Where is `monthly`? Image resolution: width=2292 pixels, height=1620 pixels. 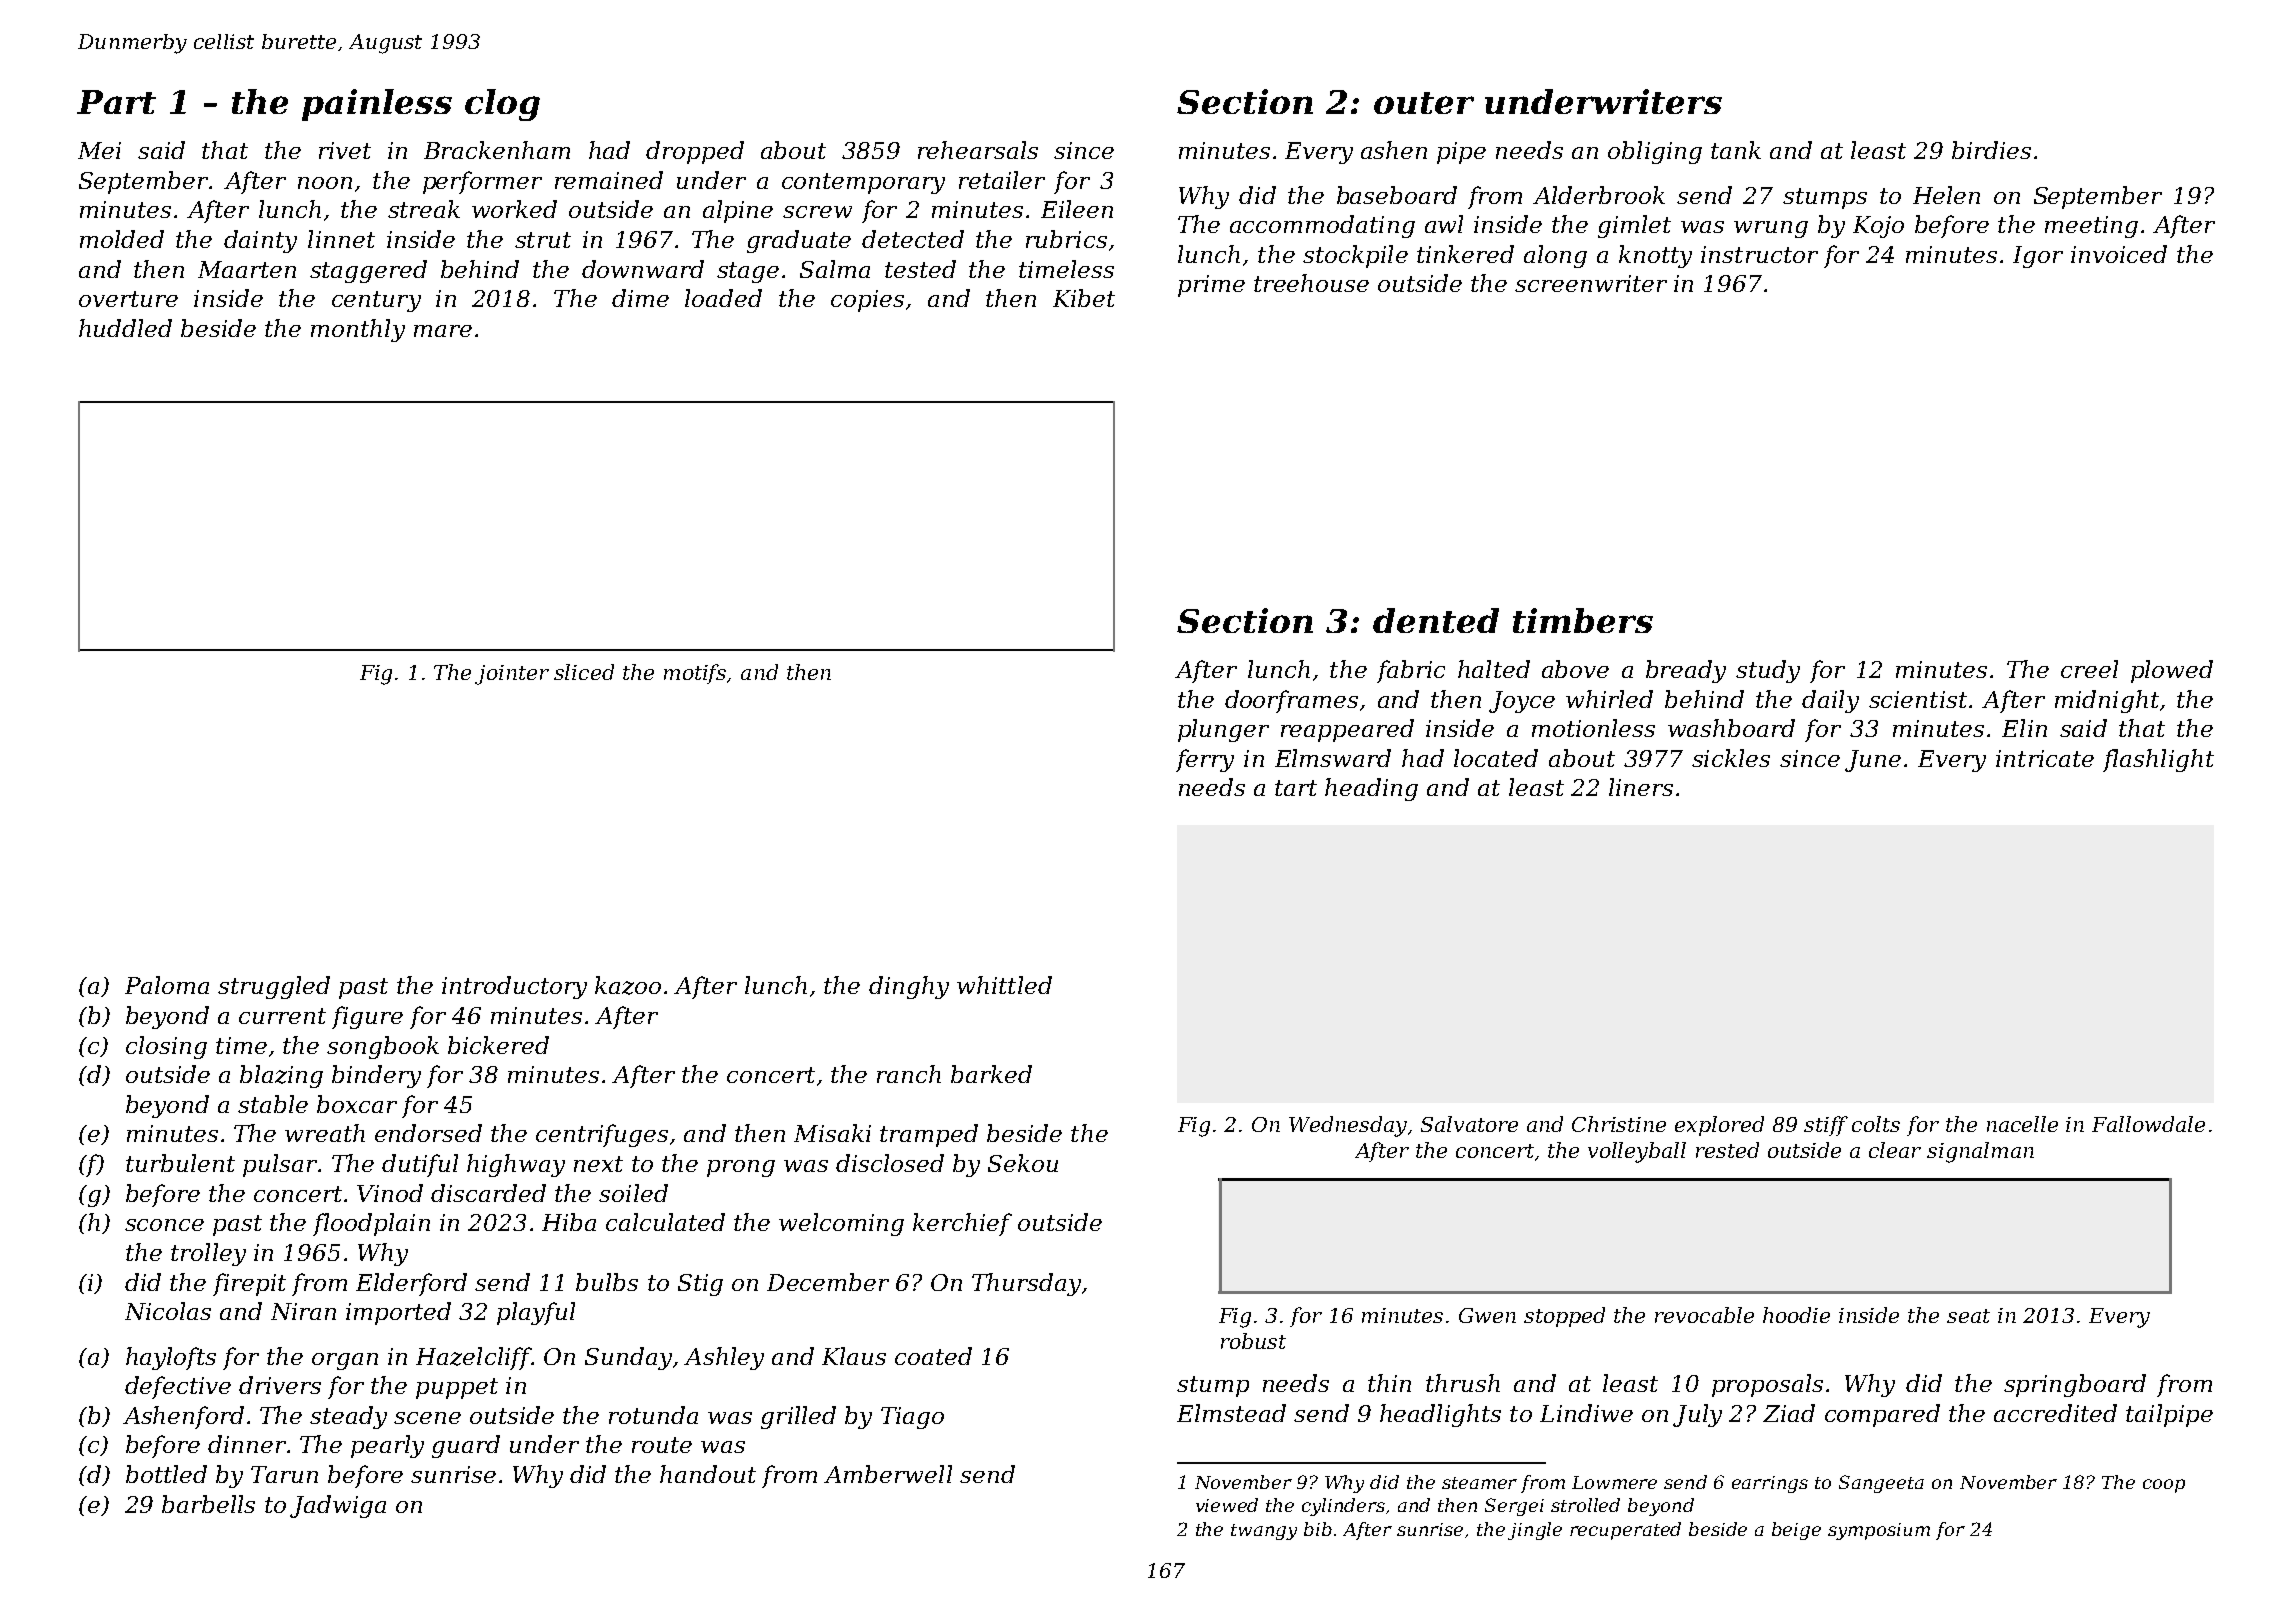
monthly is located at coordinates (358, 330).
